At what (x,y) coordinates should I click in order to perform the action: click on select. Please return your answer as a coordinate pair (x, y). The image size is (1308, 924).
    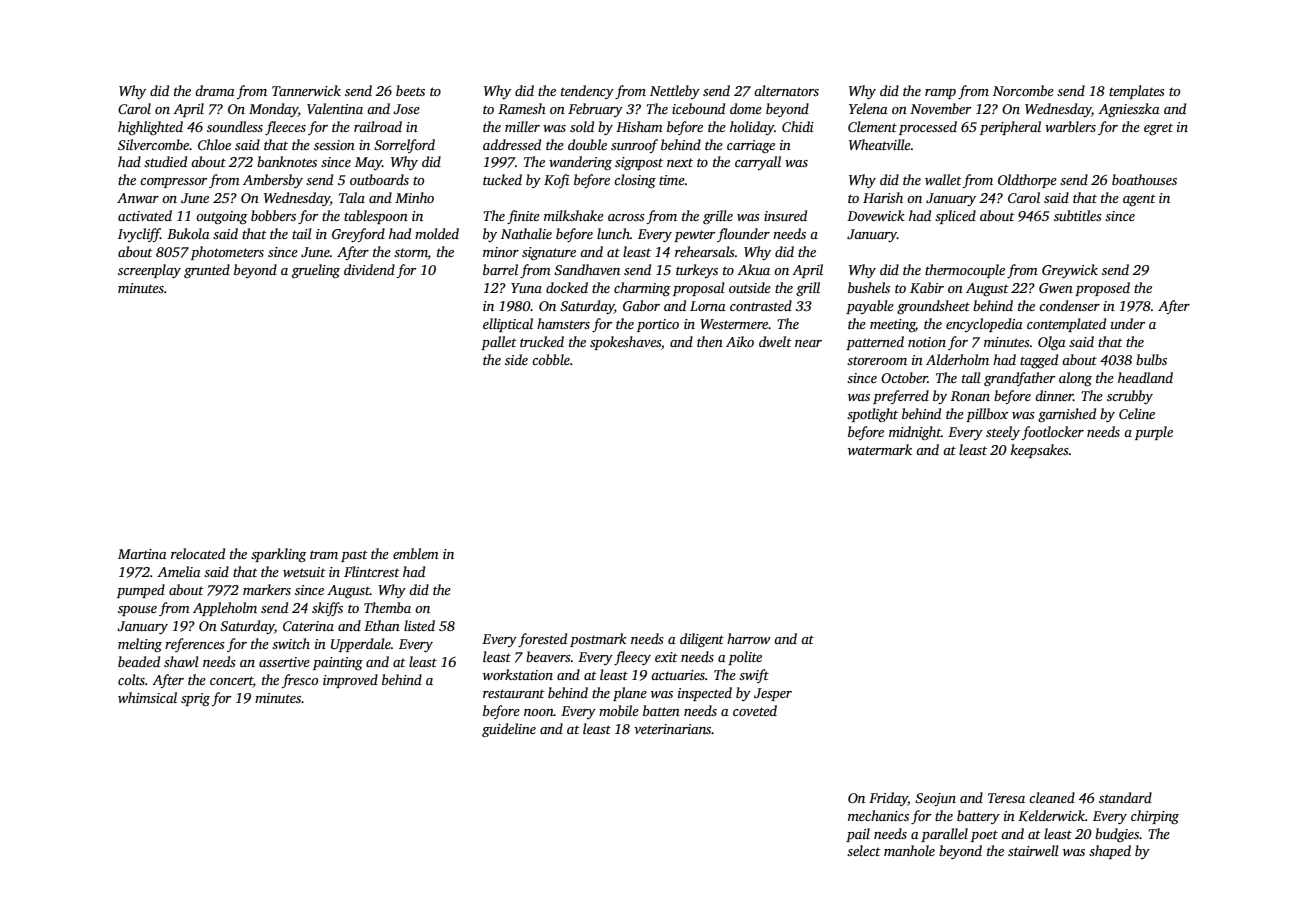
    Looking at the image, I should click on (864, 850).
